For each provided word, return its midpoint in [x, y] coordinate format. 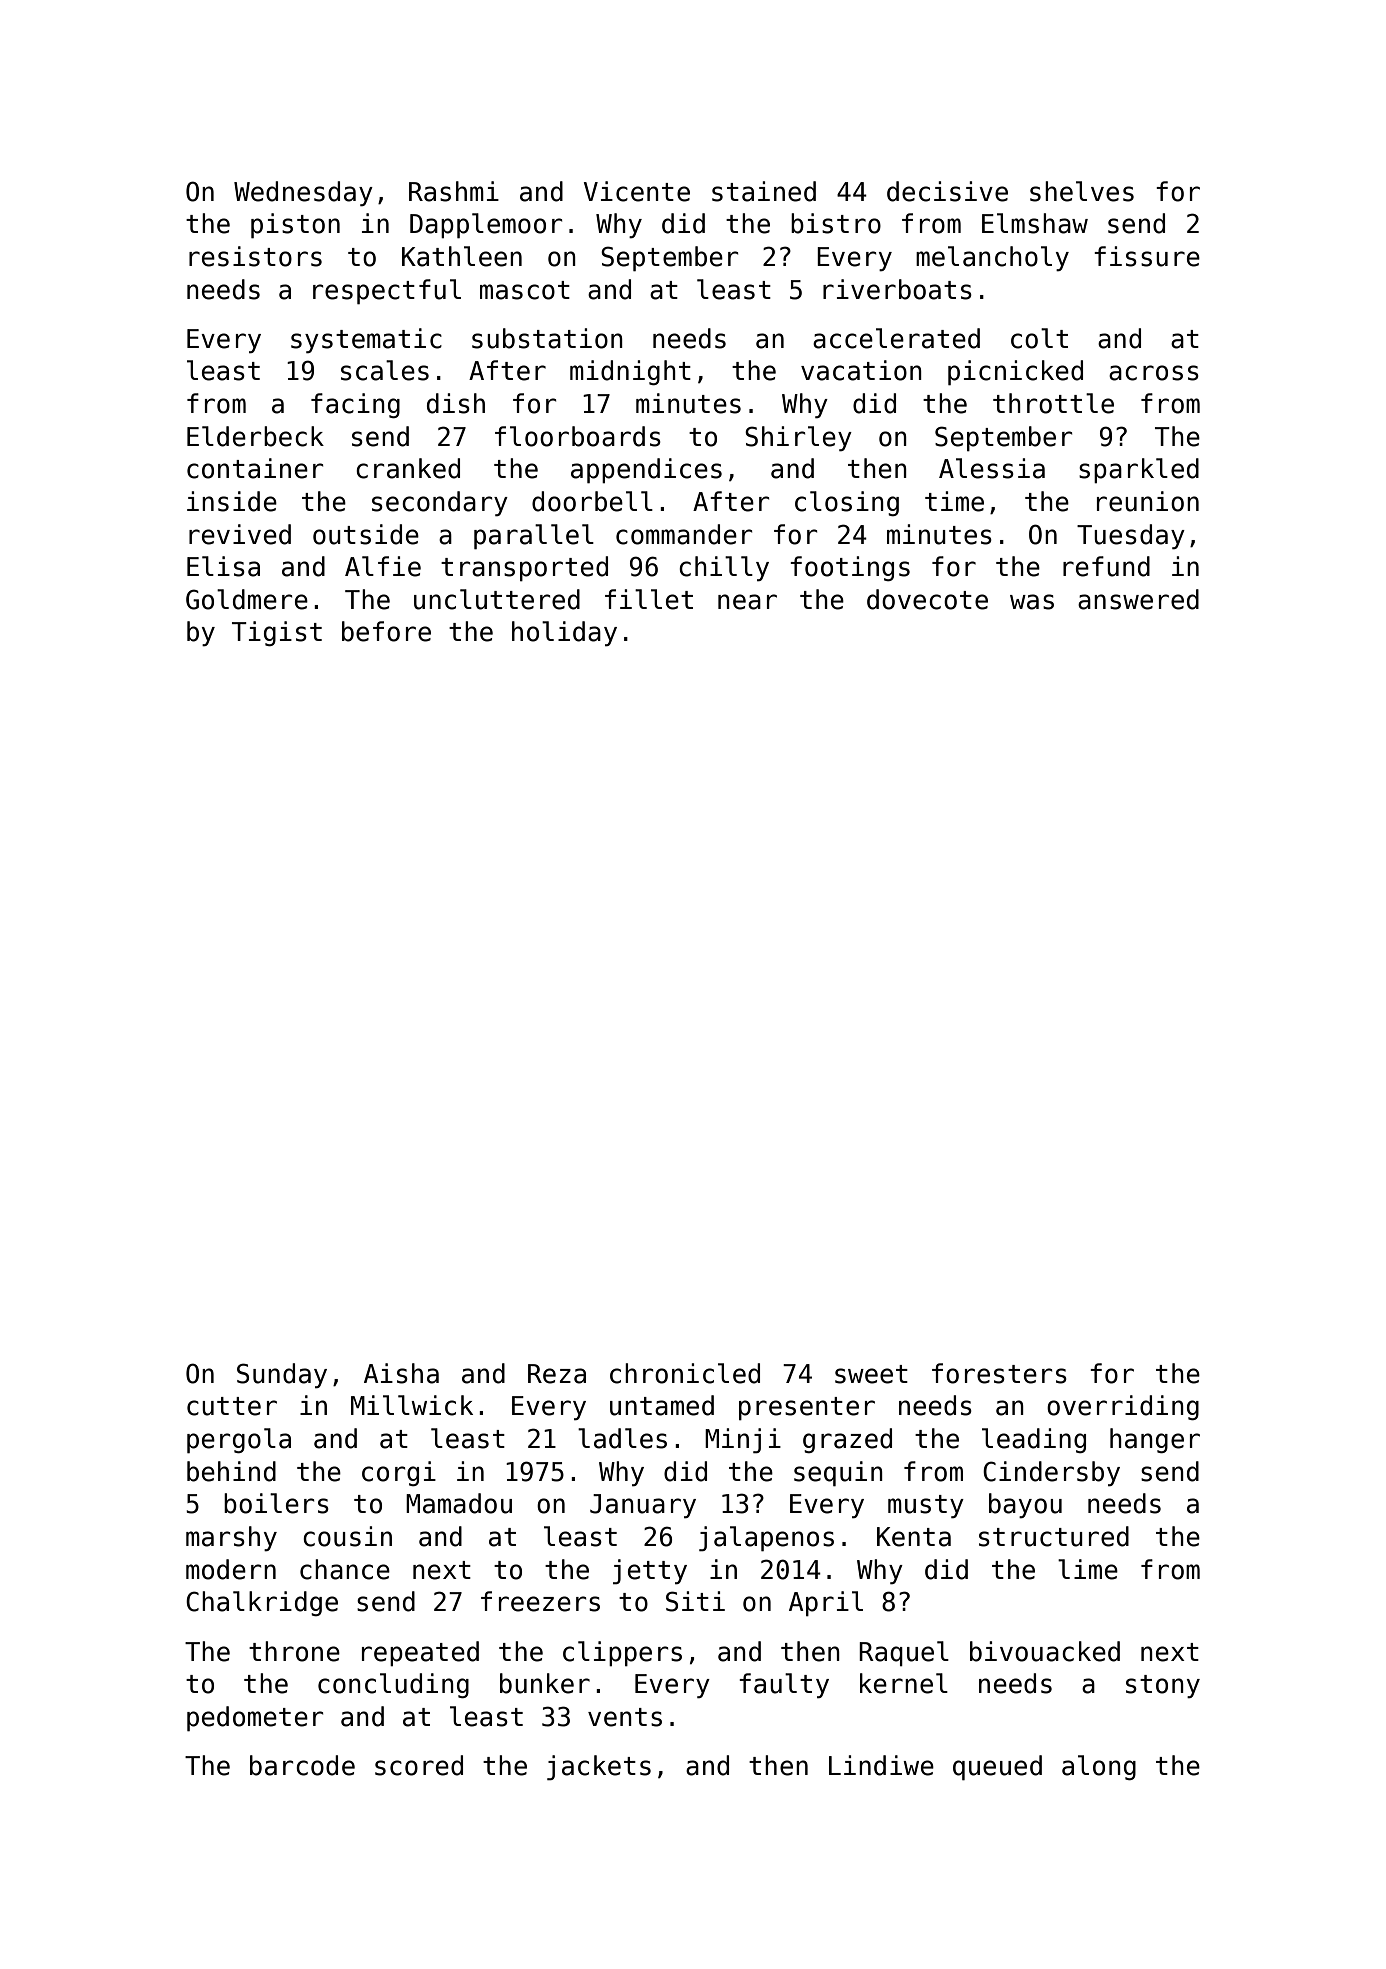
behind [231, 1471]
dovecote [927, 599]
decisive [947, 191]
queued [997, 1768]
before [386, 631]
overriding [1123, 1407]
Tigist [277, 633]
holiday [564, 633]
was [1032, 602]
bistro [836, 223]
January [643, 1506]
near [747, 602]
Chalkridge [262, 1603]
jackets [599, 1768]
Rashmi [454, 191]
